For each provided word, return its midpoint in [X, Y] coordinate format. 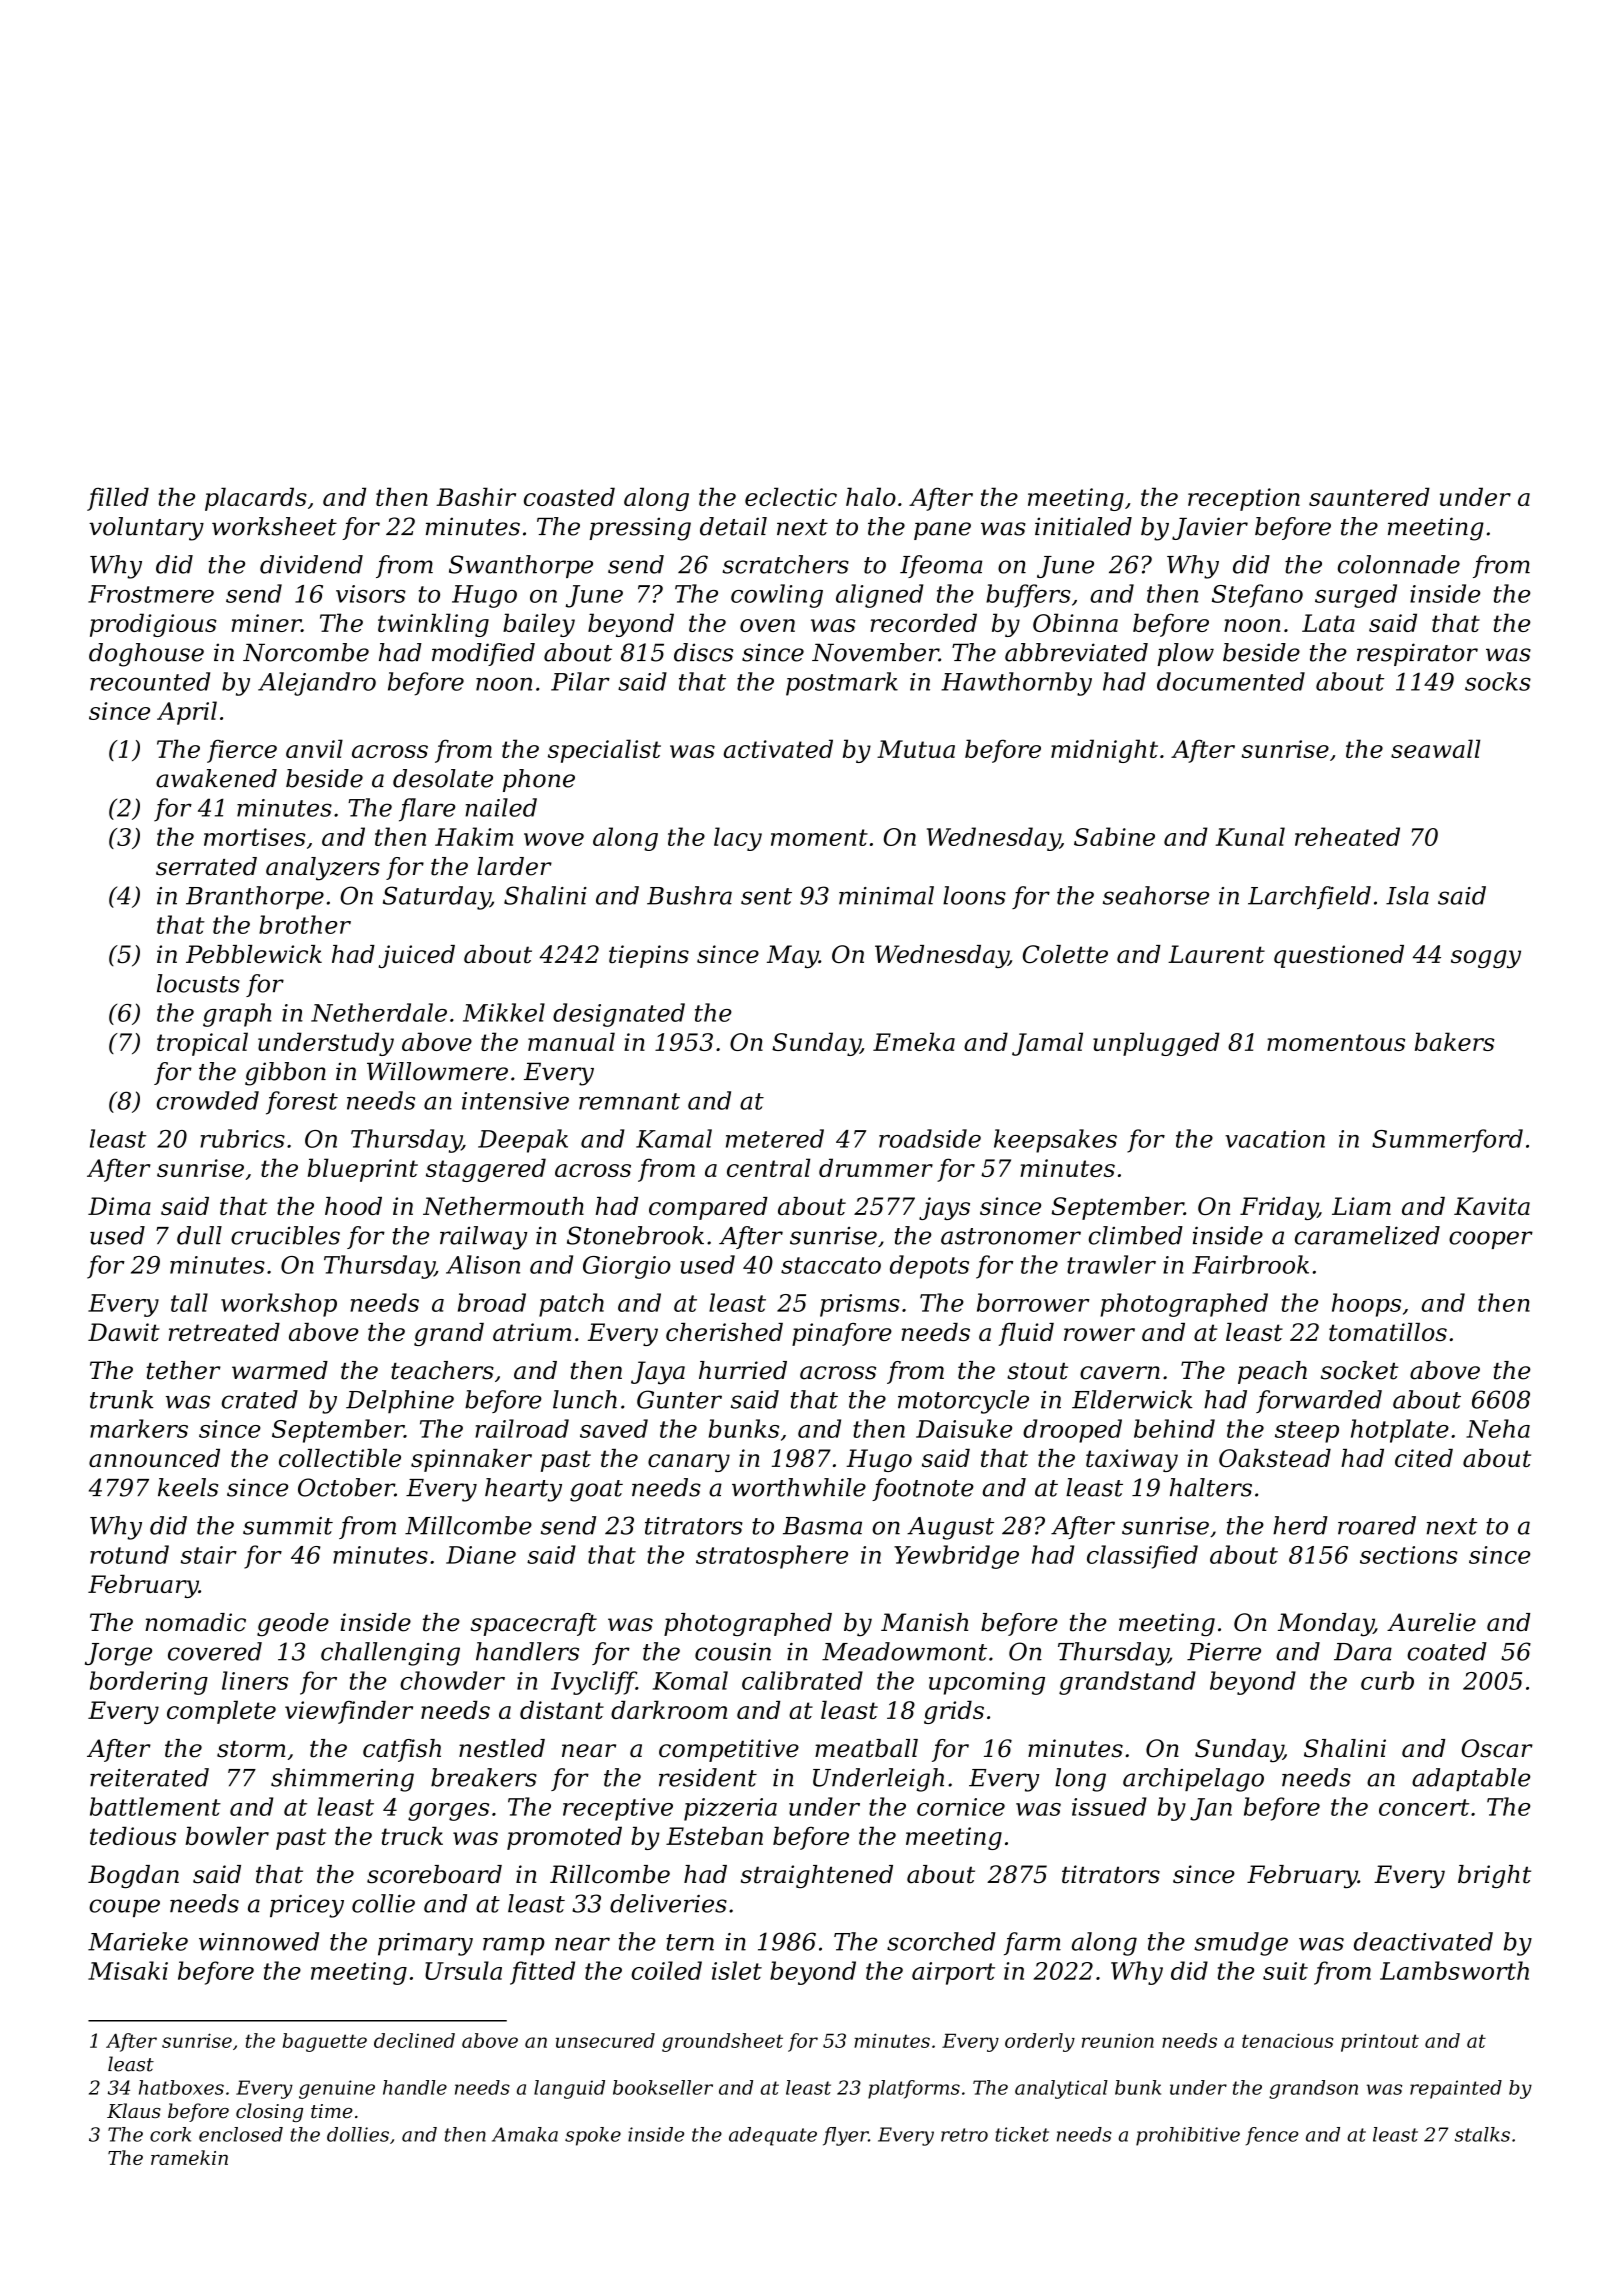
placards [256, 499]
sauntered [1369, 496]
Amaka [525, 2134]
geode [293, 1625]
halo [871, 496]
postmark [842, 684]
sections [1409, 1555]
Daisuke [964, 1428]
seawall [1435, 748]
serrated [206, 866]
